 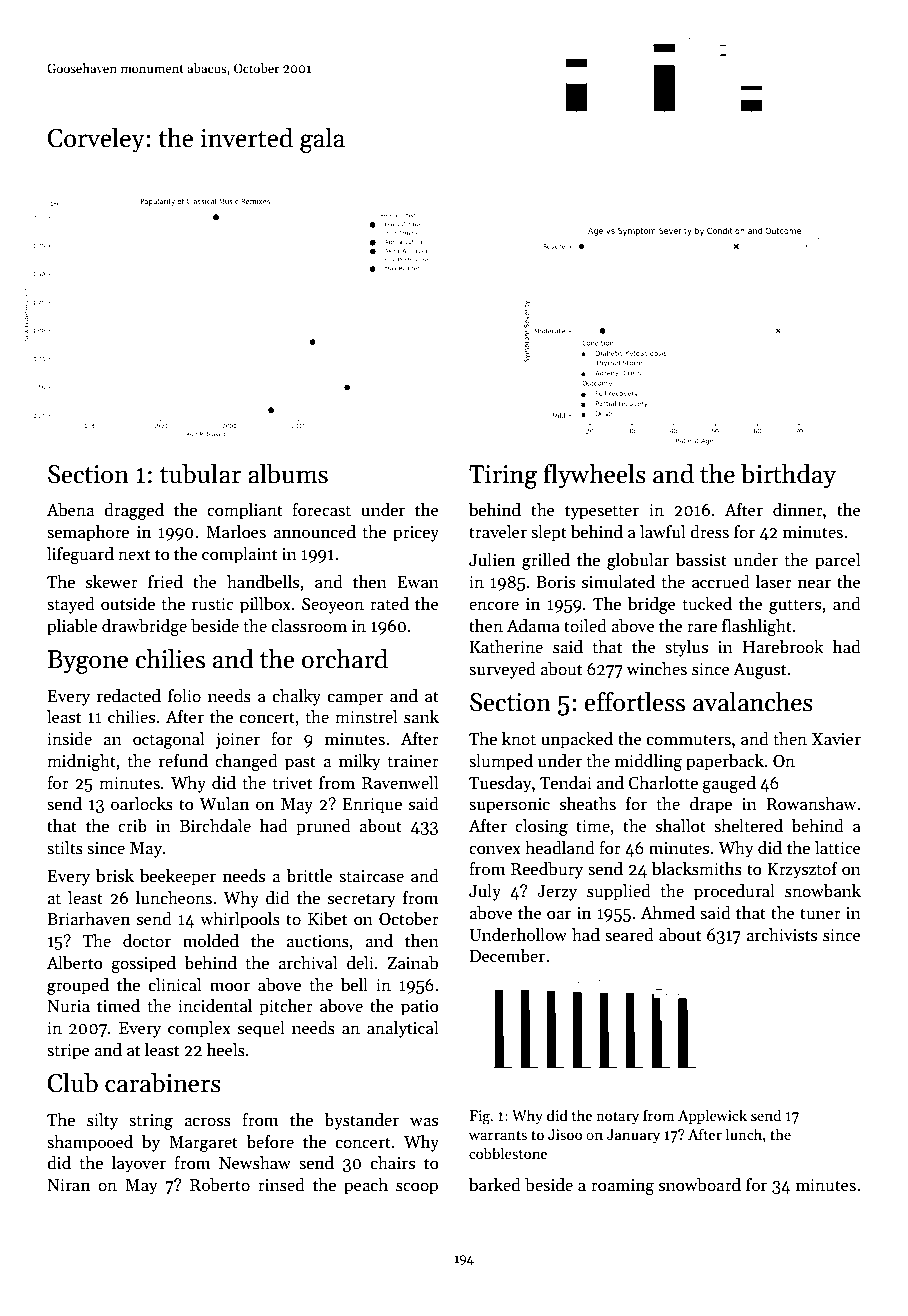 I want to click on oarlocks, so click(x=142, y=804).
